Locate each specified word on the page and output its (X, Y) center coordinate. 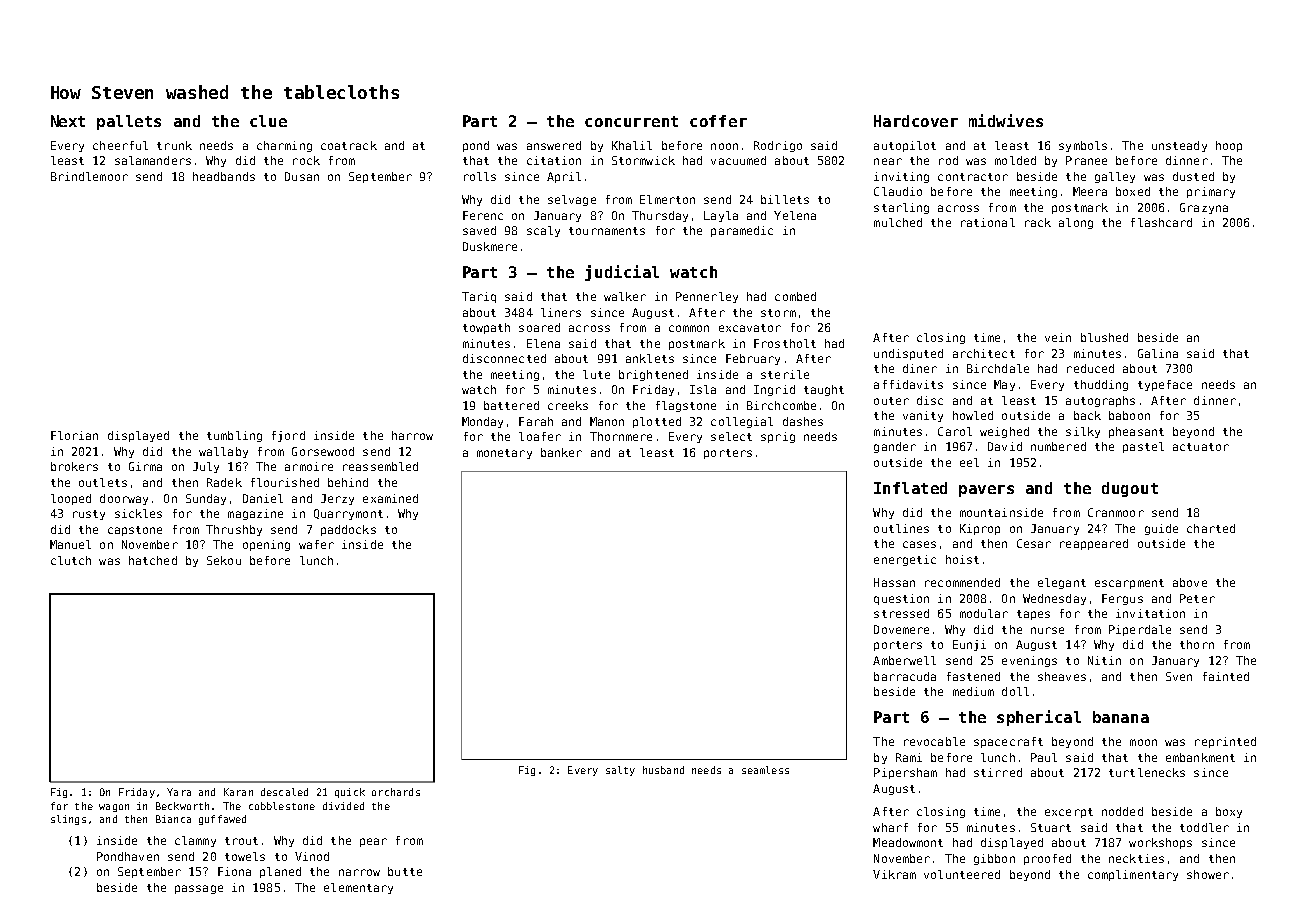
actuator (1201, 447)
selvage (572, 200)
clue (268, 121)
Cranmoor (1116, 512)
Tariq (479, 297)
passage (199, 889)
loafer (540, 436)
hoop (1229, 146)
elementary (358, 888)
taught (824, 390)
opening (266, 545)
